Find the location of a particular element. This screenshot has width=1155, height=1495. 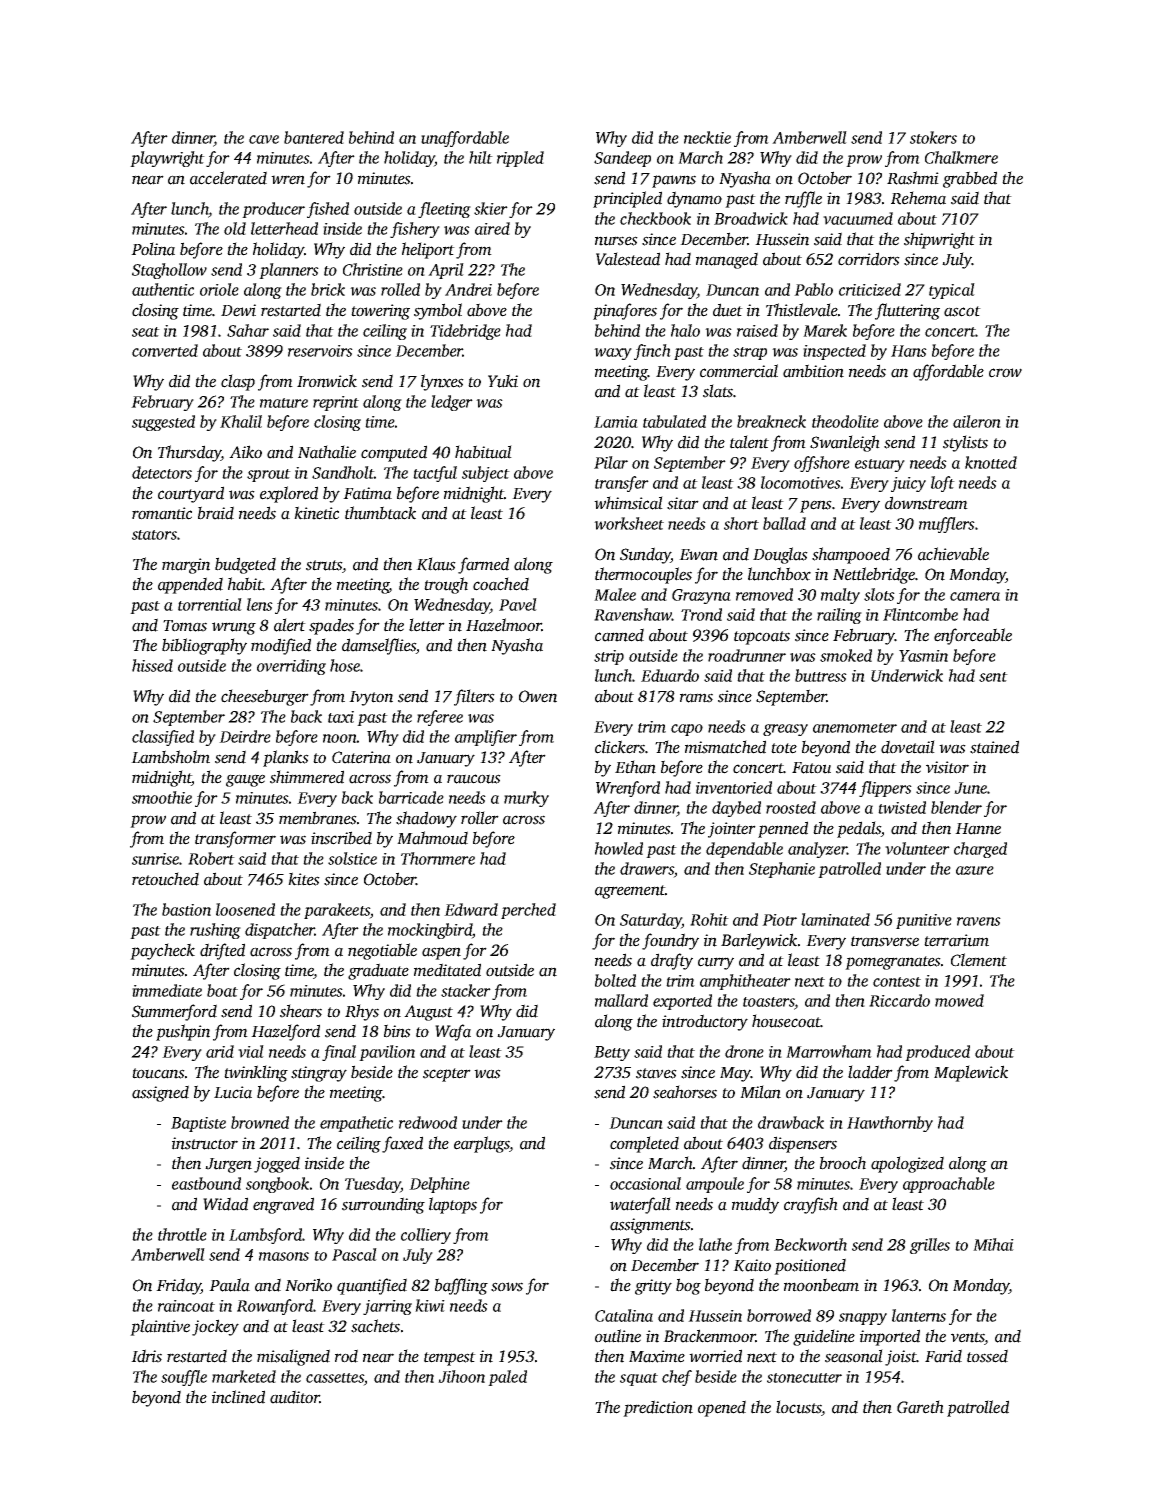

bantered is located at coordinates (314, 137).
